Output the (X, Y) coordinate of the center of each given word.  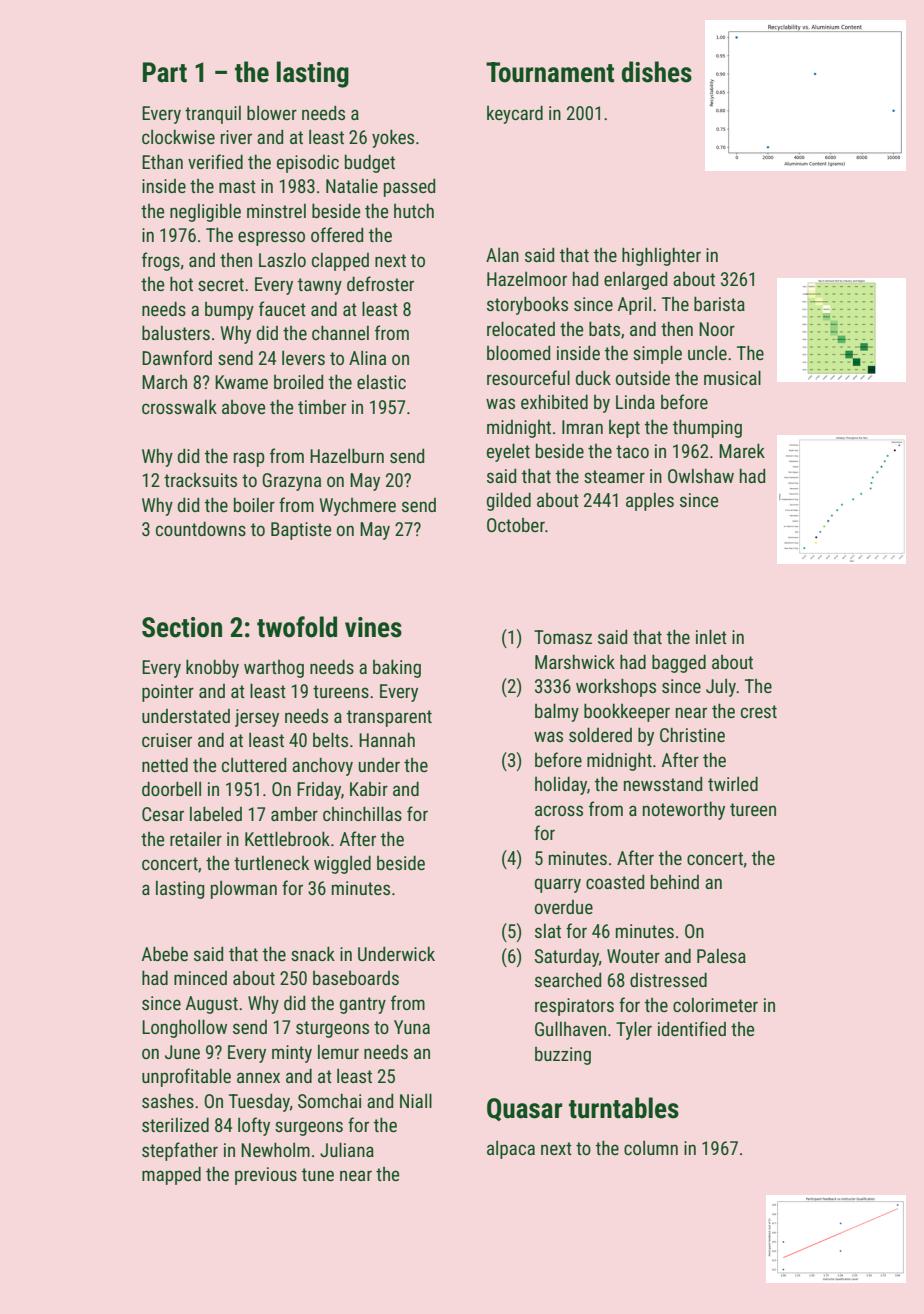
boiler (254, 504)
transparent (389, 718)
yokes (393, 138)
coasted (615, 881)
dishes (657, 72)
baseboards (356, 978)
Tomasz (563, 637)
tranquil (213, 115)
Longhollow (184, 1028)
